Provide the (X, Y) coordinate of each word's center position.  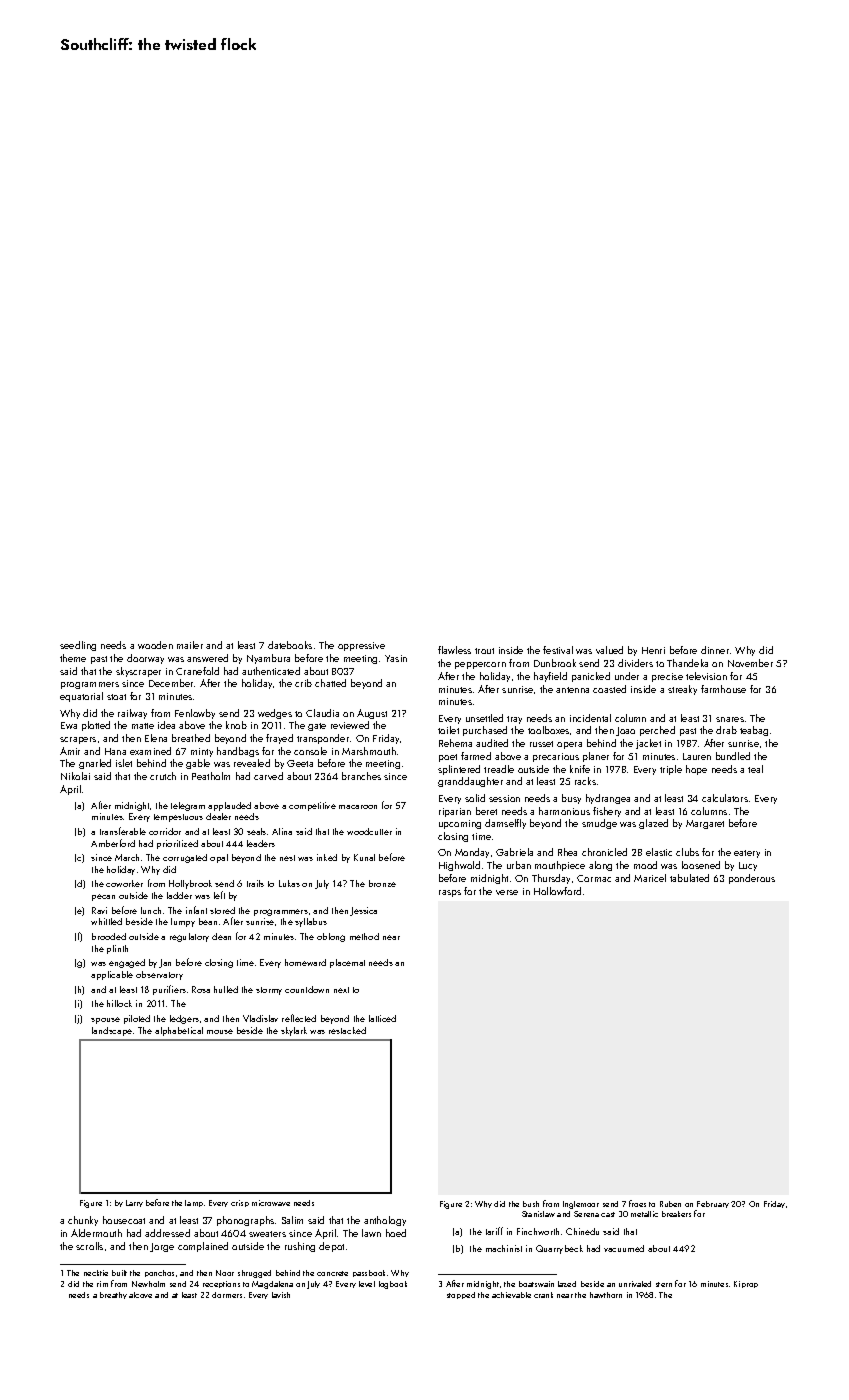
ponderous (752, 879)
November (750, 663)
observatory (159, 975)
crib (303, 683)
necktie (96, 1273)
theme (73, 658)
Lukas (289, 883)
